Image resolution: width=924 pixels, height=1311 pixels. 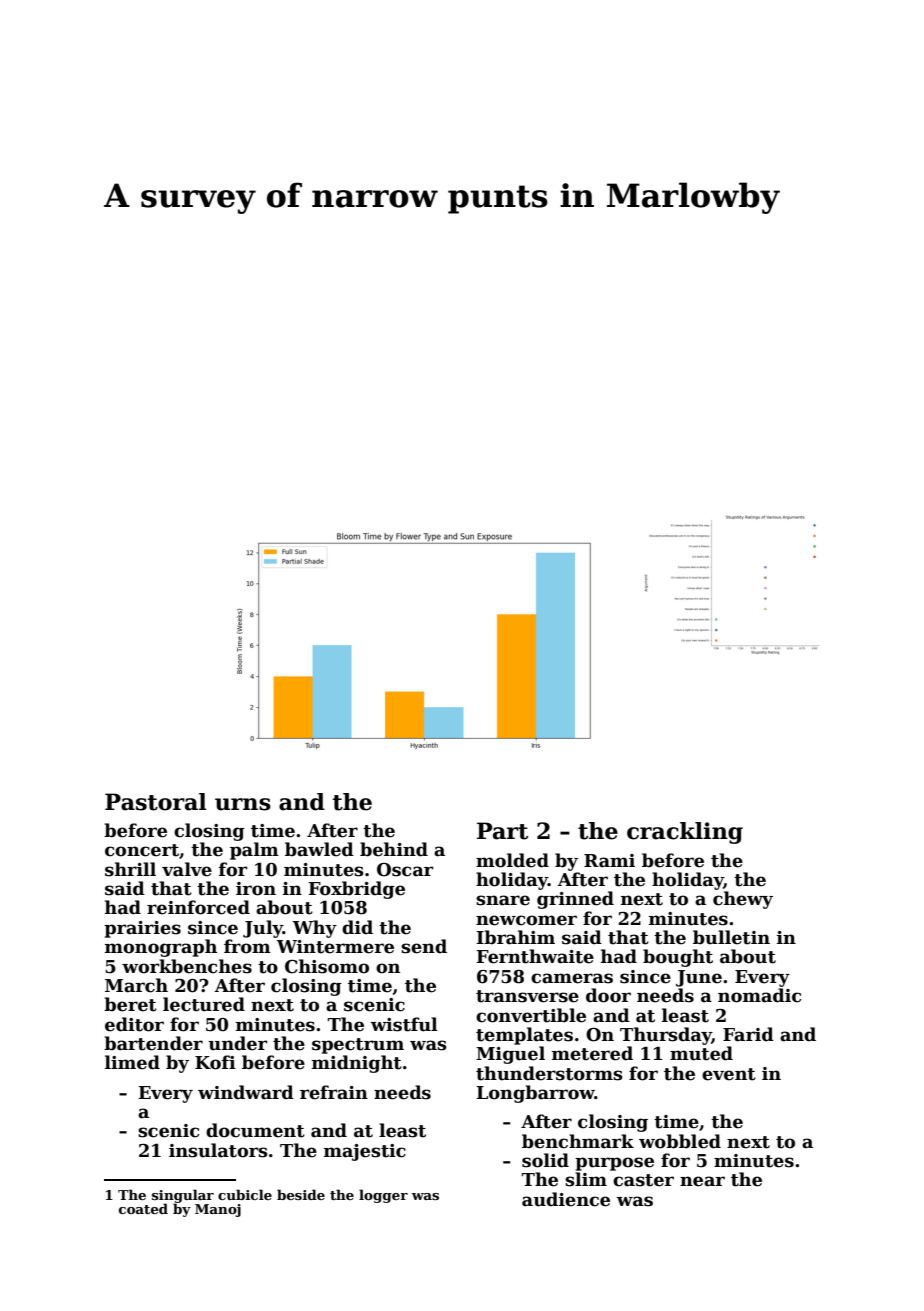 What do you see at coordinates (187, 966) in the document?
I see `workbenches` at bounding box center [187, 966].
